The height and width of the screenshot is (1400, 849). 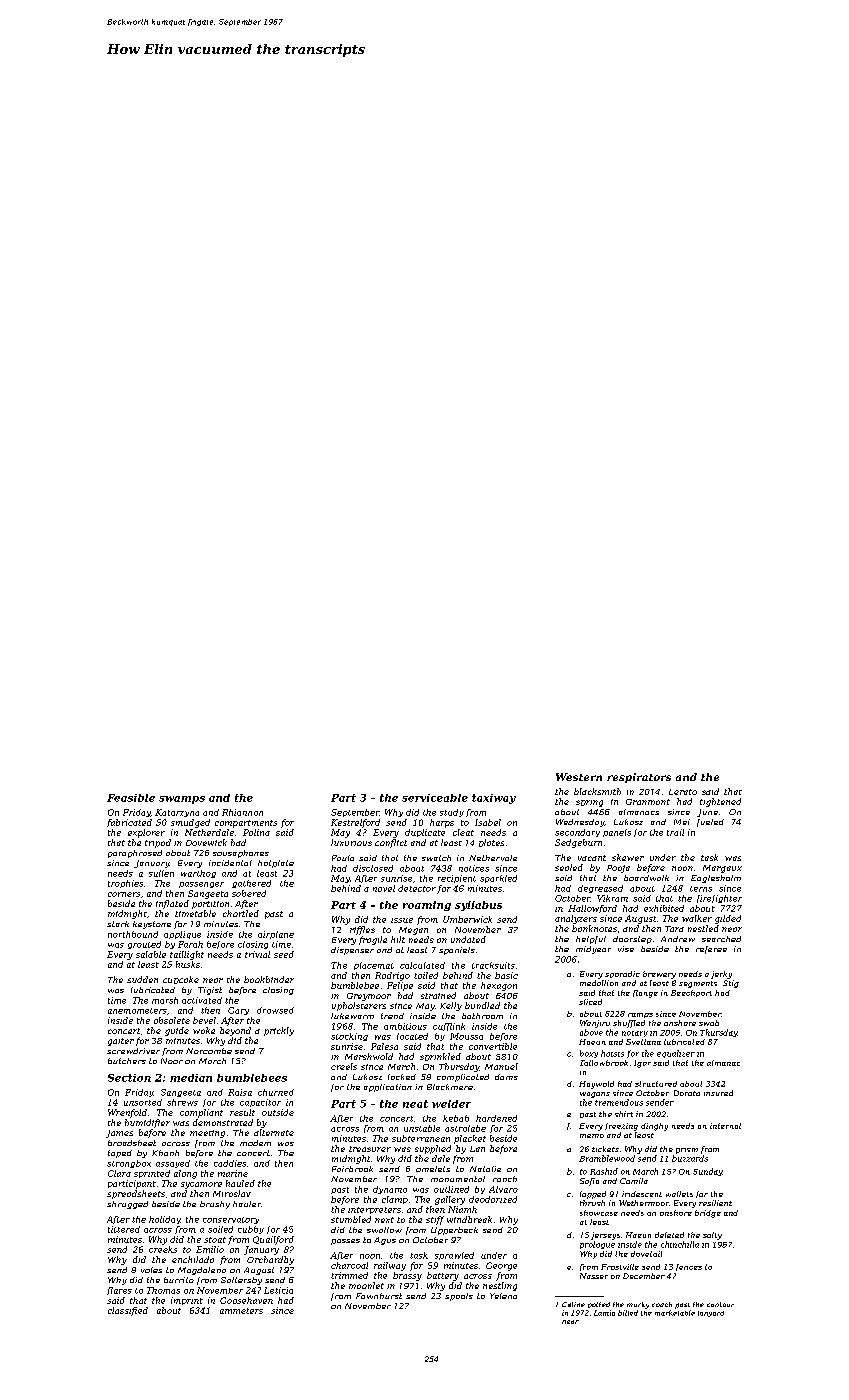 I want to click on serviceable, so click(x=435, y=798).
